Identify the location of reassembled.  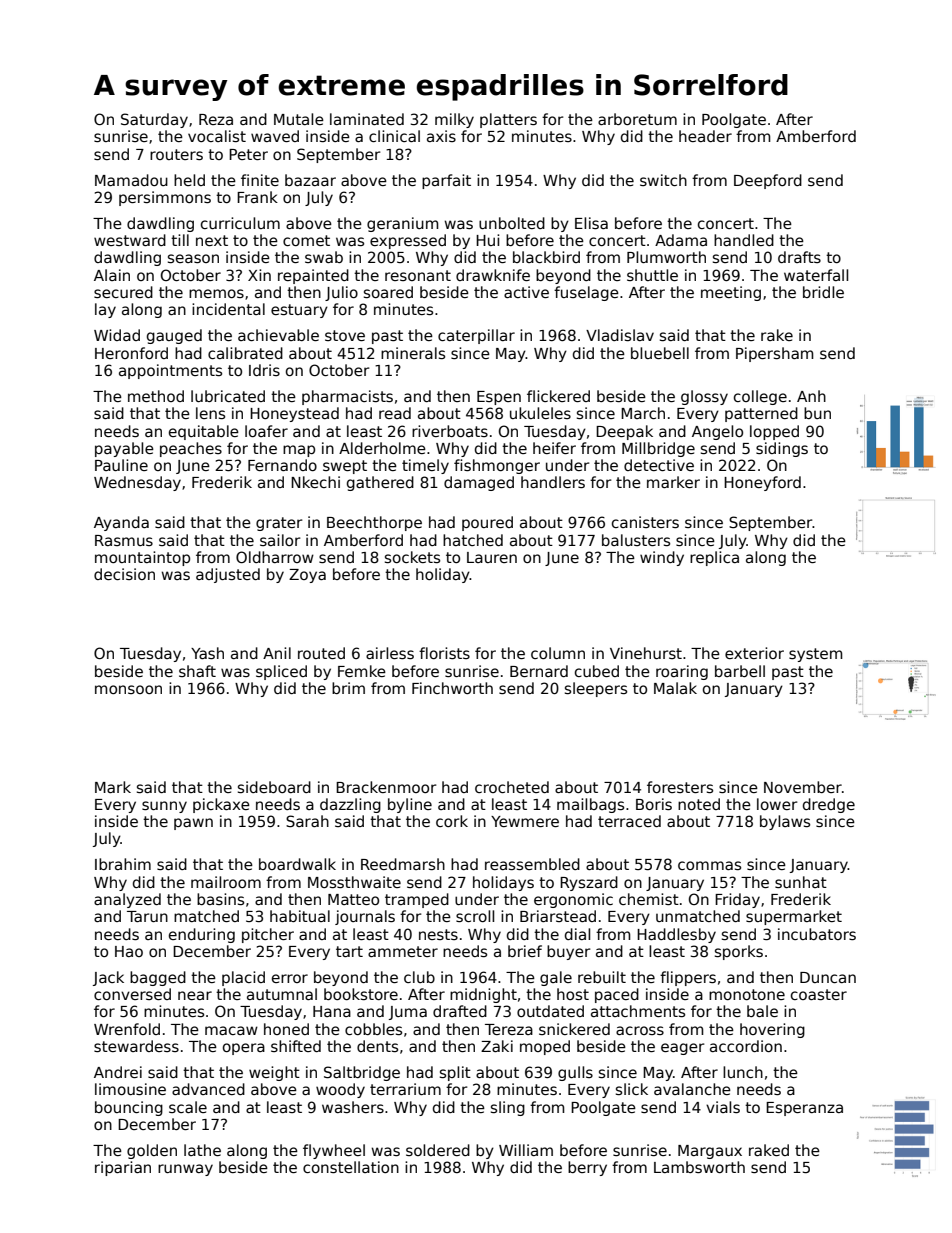
(532, 864).
